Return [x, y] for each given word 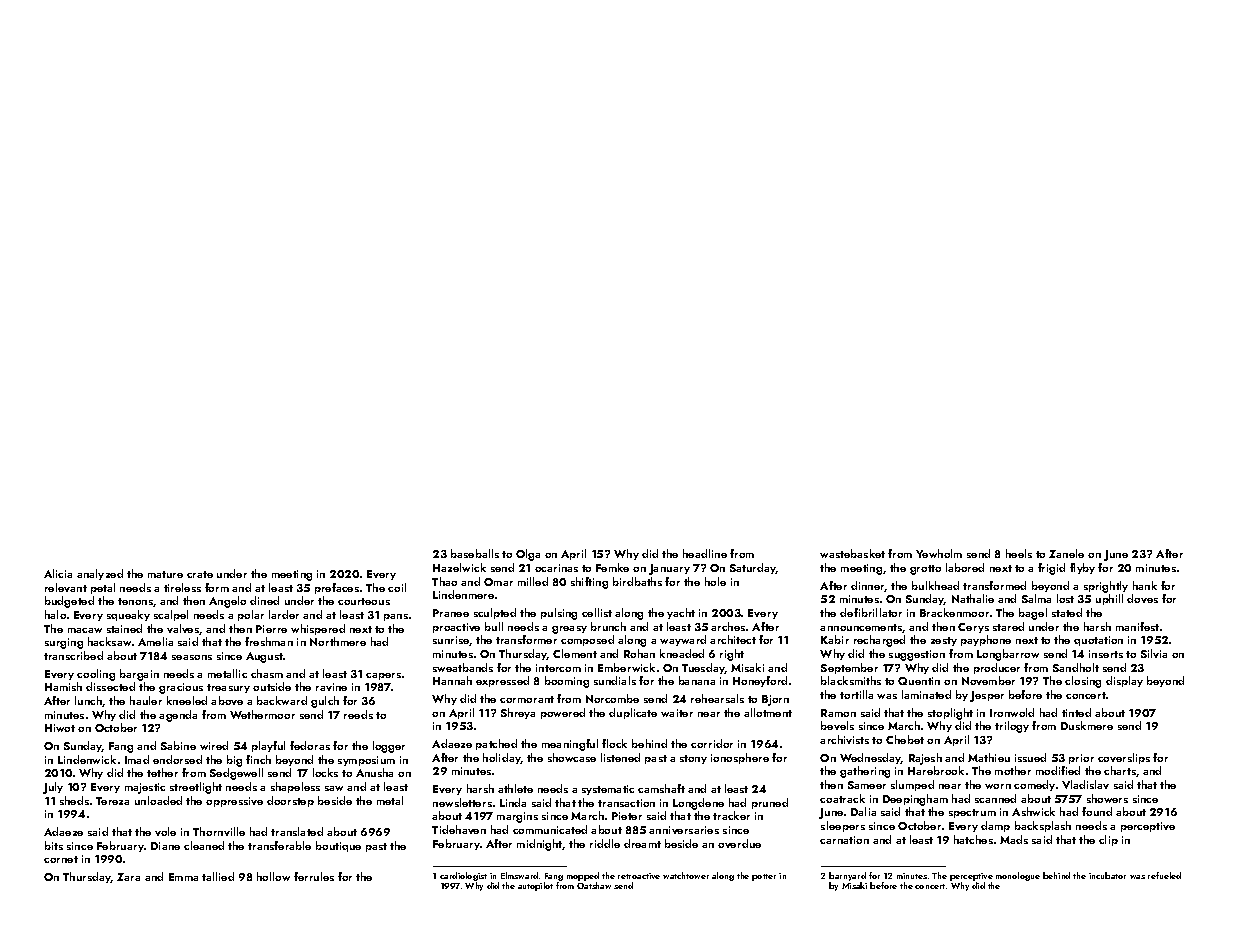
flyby [1082, 568]
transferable [279, 845]
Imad [137, 759]
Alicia [58, 573]
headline [705, 553]
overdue [739, 843]
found [1097, 811]
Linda [513, 802]
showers [1107, 798]
